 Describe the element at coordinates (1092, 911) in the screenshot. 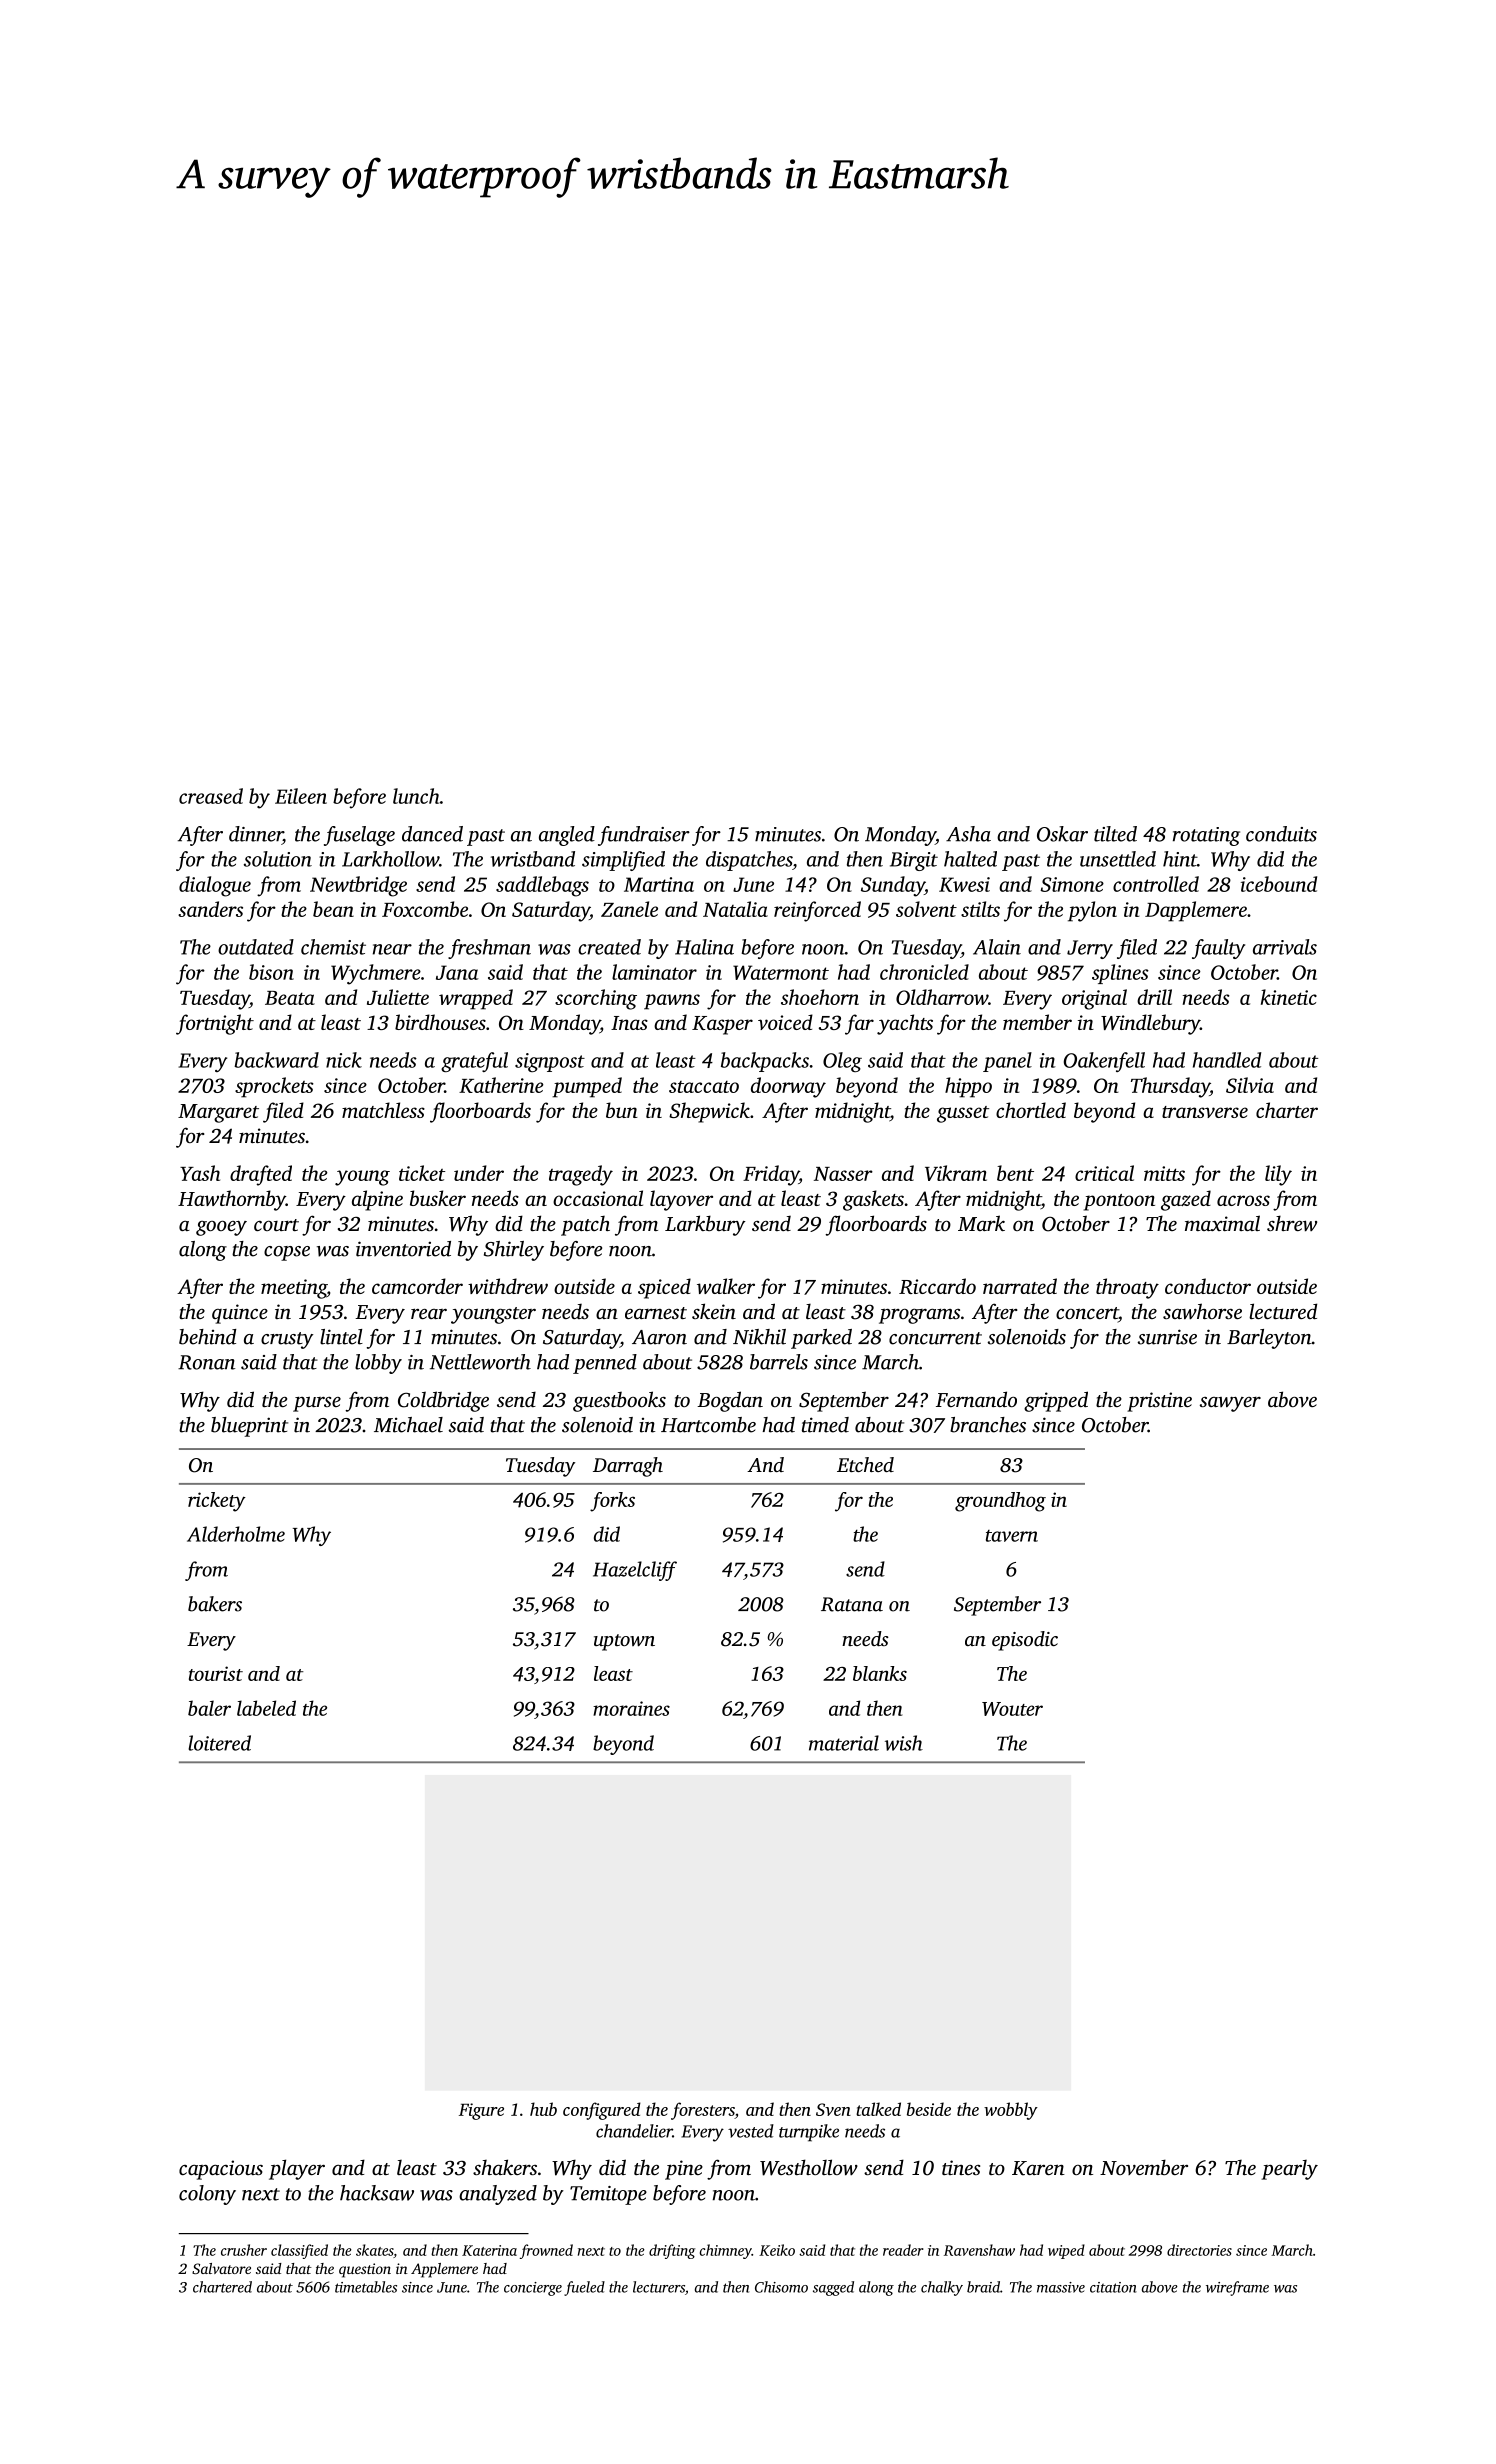

I see `pylon` at that location.
